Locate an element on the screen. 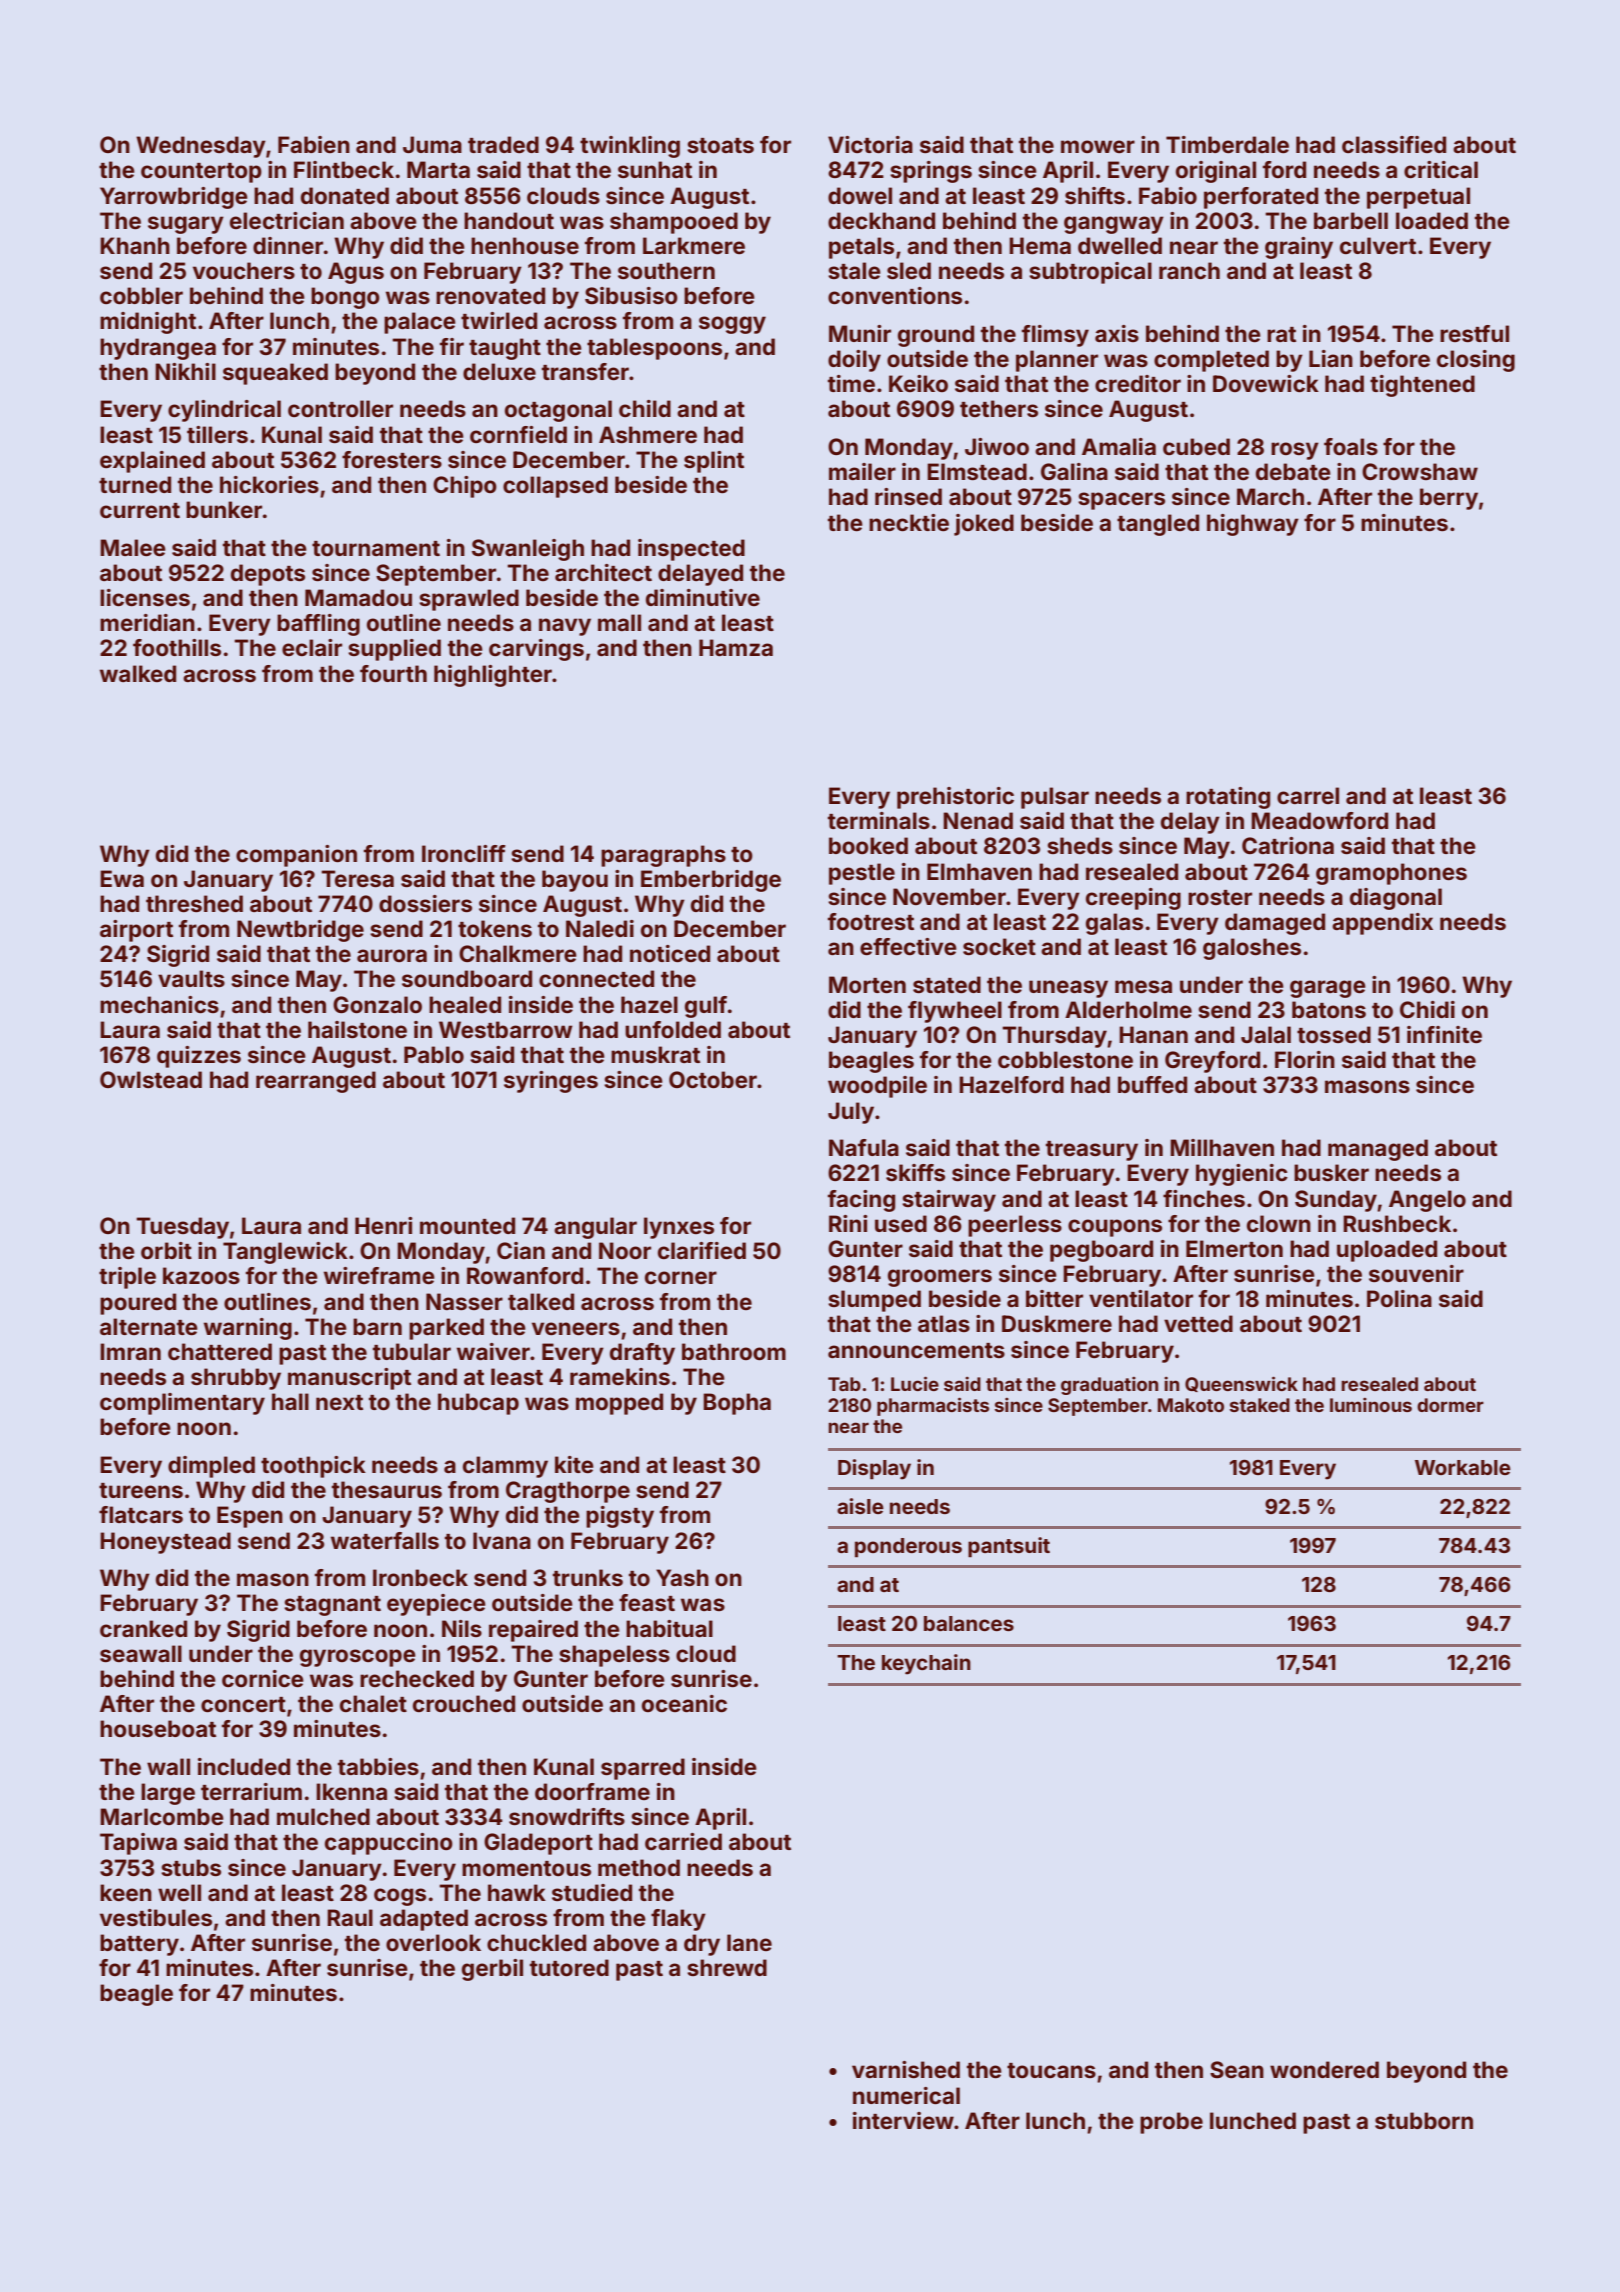 Image resolution: width=1620 pixels, height=2292 pixels. Timberdale is located at coordinates (1227, 145).
